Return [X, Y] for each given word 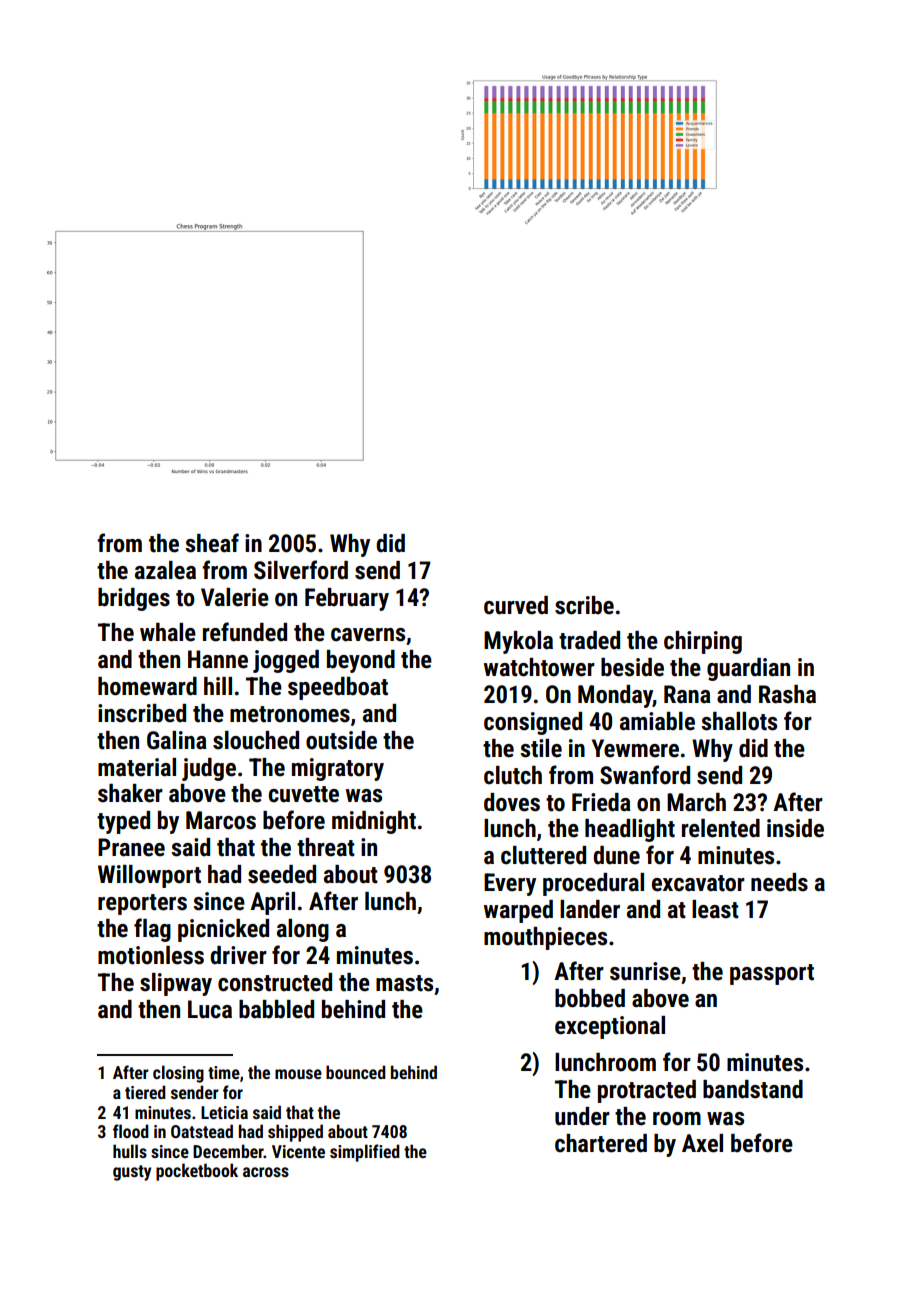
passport [772, 974]
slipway [176, 984]
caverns [368, 635]
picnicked [223, 930]
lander [590, 909]
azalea [165, 570]
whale [168, 632]
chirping [703, 642]
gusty [132, 1173]
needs [779, 882]
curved [516, 605]
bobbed [590, 998]
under [582, 1116]
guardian [748, 669]
